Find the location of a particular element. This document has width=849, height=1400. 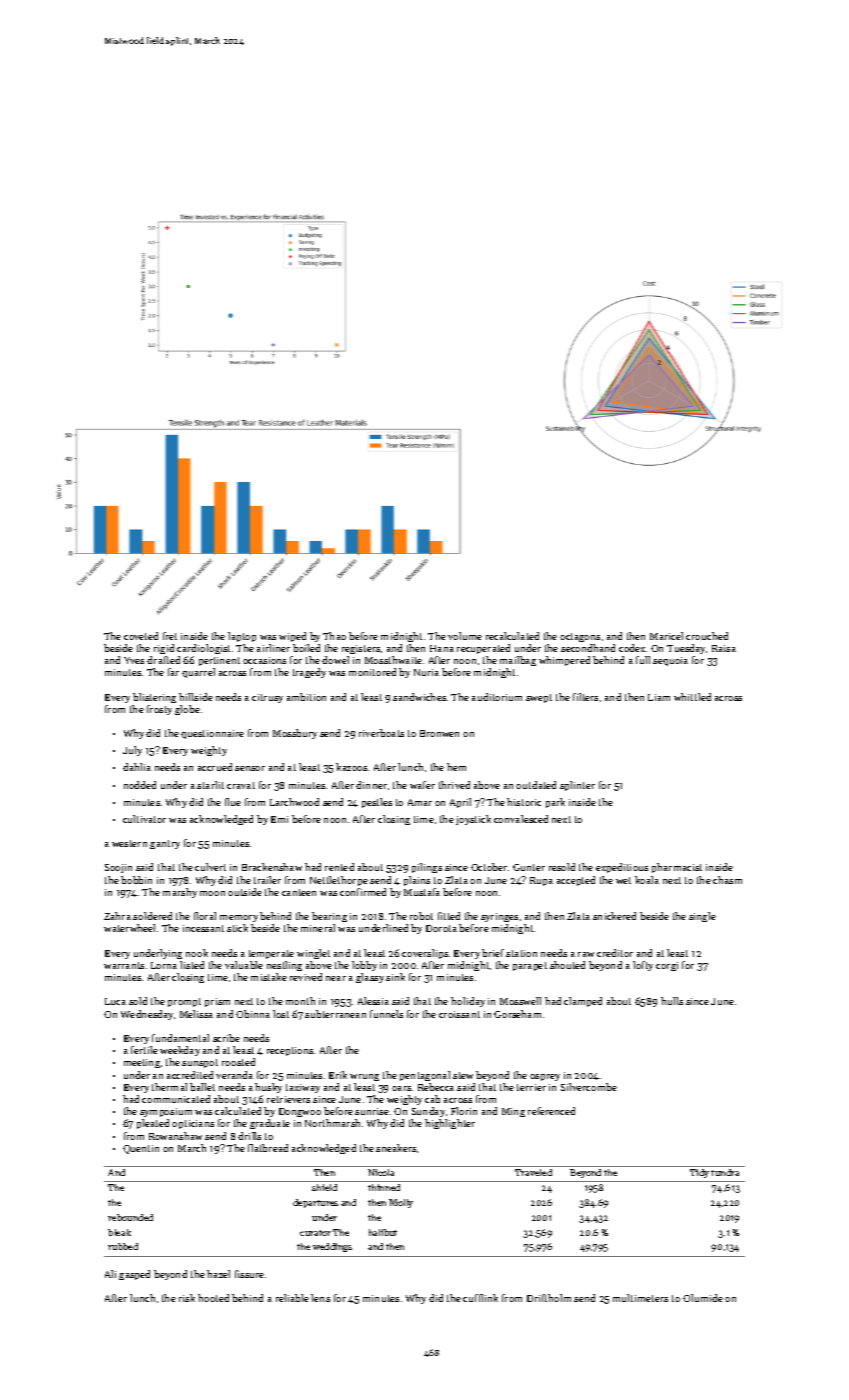

blistering is located at coordinates (154, 698).
